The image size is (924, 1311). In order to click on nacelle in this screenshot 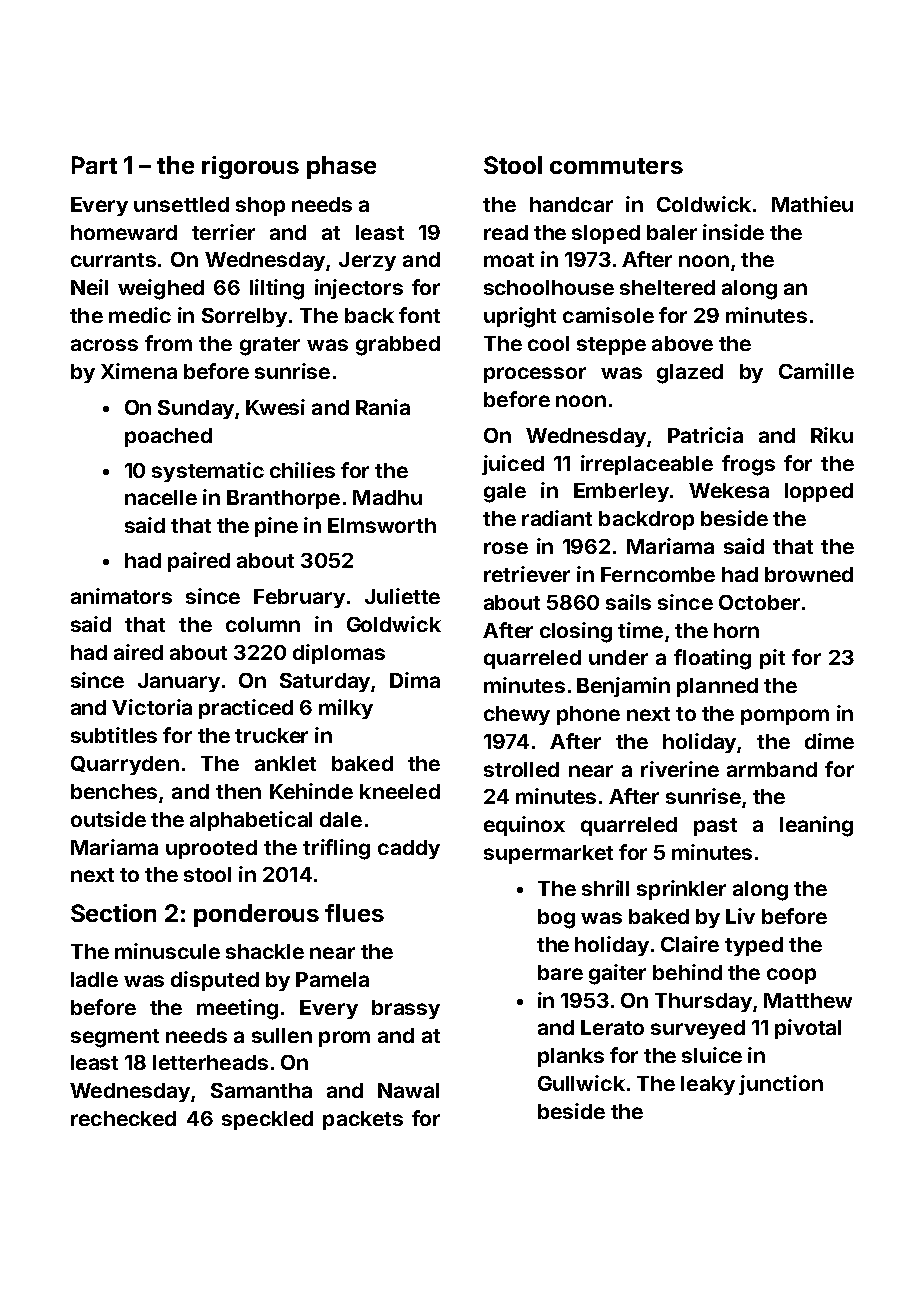, I will do `click(161, 497)`.
